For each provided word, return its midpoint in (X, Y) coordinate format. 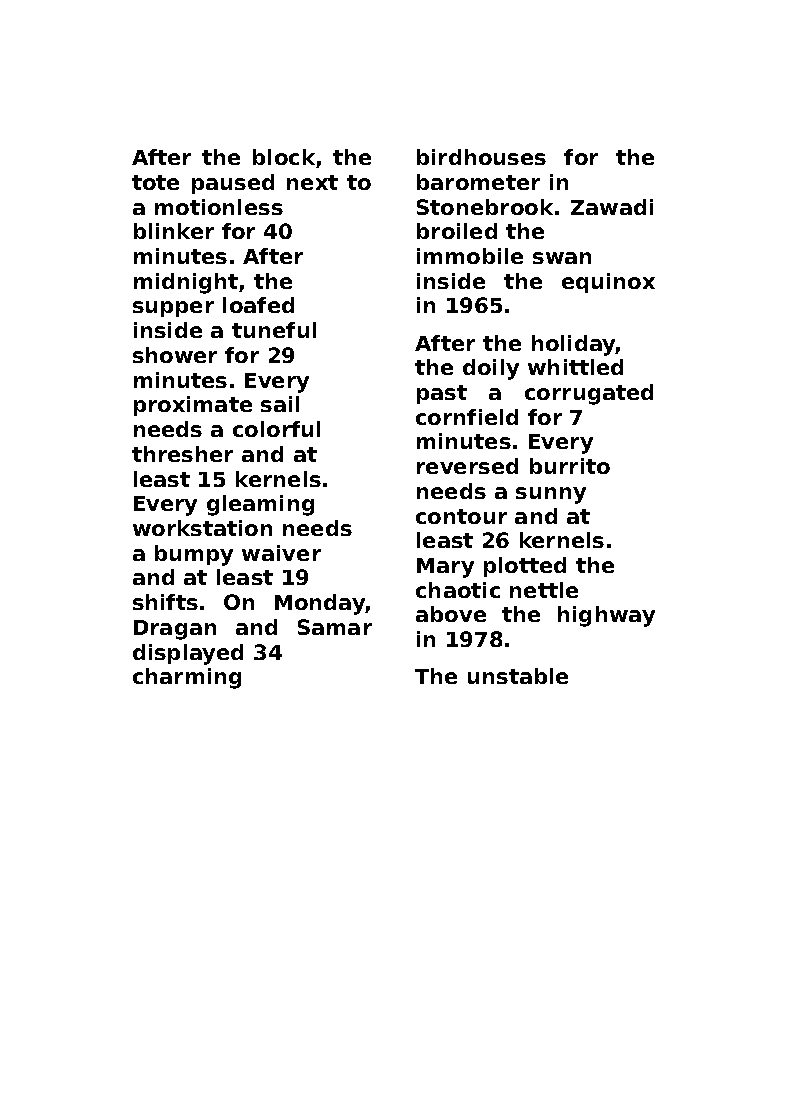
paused (233, 184)
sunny (551, 495)
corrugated (589, 394)
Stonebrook (485, 207)
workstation (202, 528)
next (312, 182)
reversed (467, 466)
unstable (518, 676)
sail (280, 404)
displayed (188, 654)
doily (491, 369)
